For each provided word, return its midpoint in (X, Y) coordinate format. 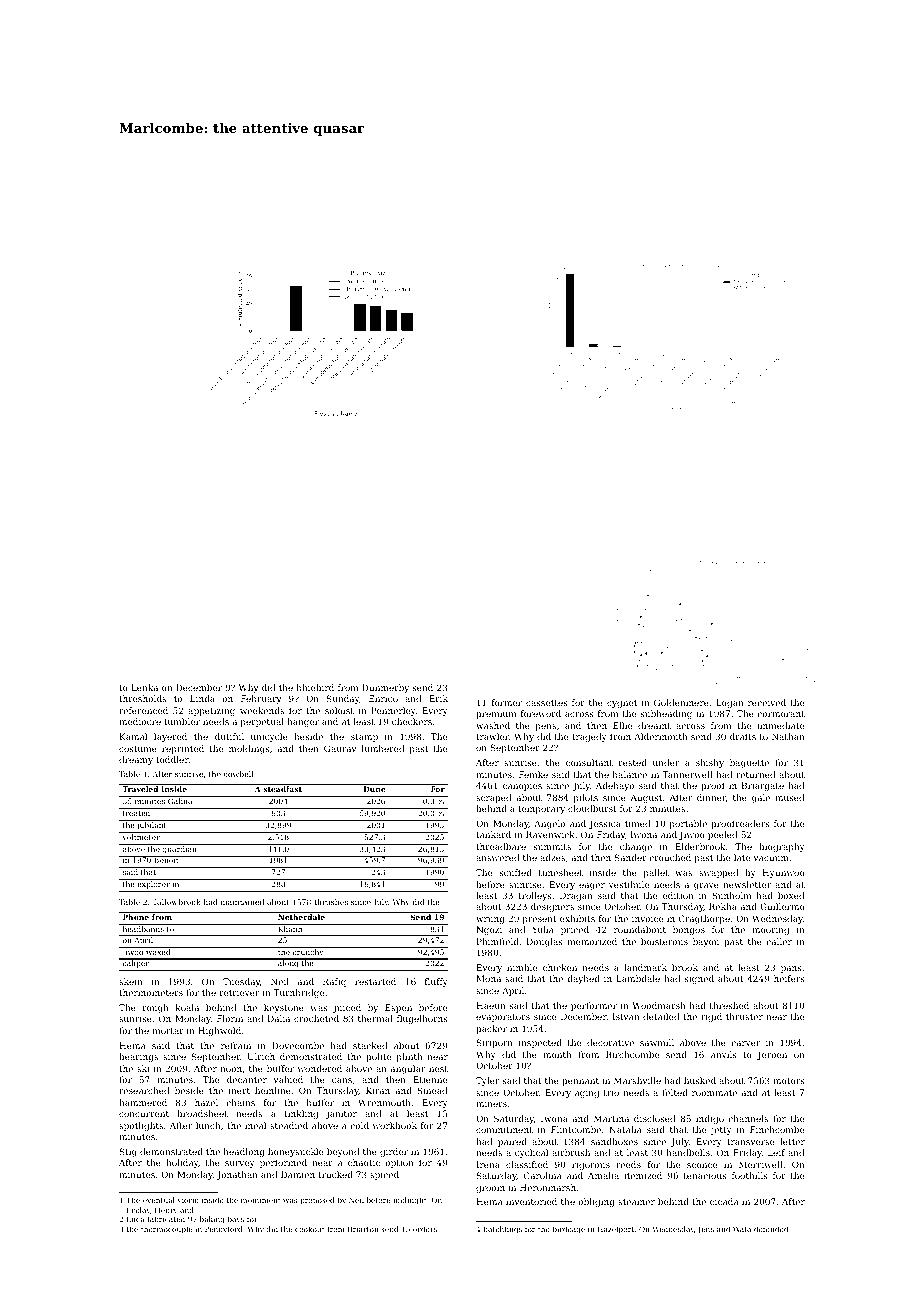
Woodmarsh (658, 1005)
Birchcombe (632, 1054)
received (767, 702)
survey (240, 1164)
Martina (611, 1118)
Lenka (145, 687)
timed (637, 823)
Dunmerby (385, 688)
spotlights (141, 1126)
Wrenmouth (384, 1102)
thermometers (151, 992)
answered (497, 857)
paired (512, 1142)
